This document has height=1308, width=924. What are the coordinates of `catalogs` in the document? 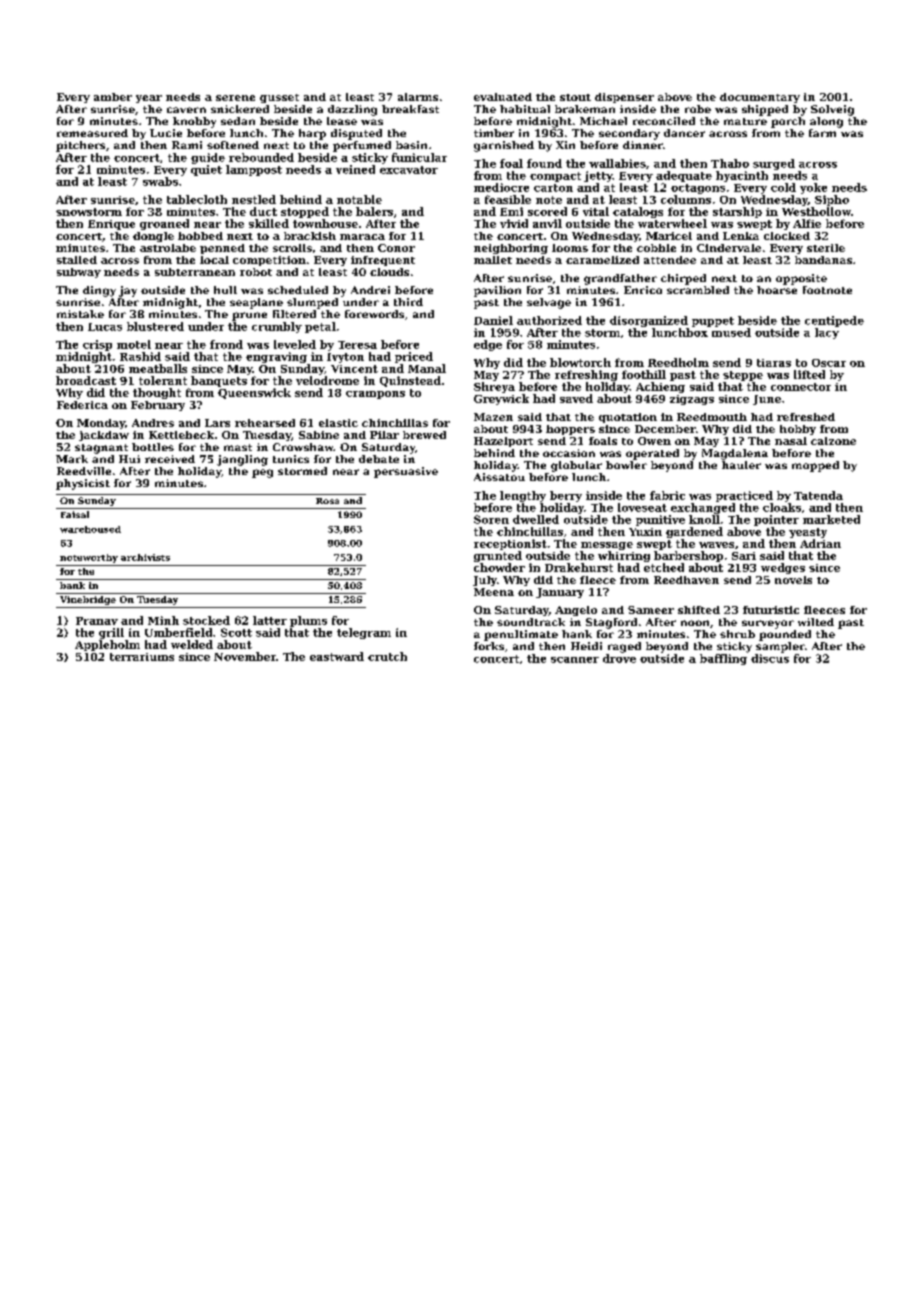 It's located at (638, 212).
